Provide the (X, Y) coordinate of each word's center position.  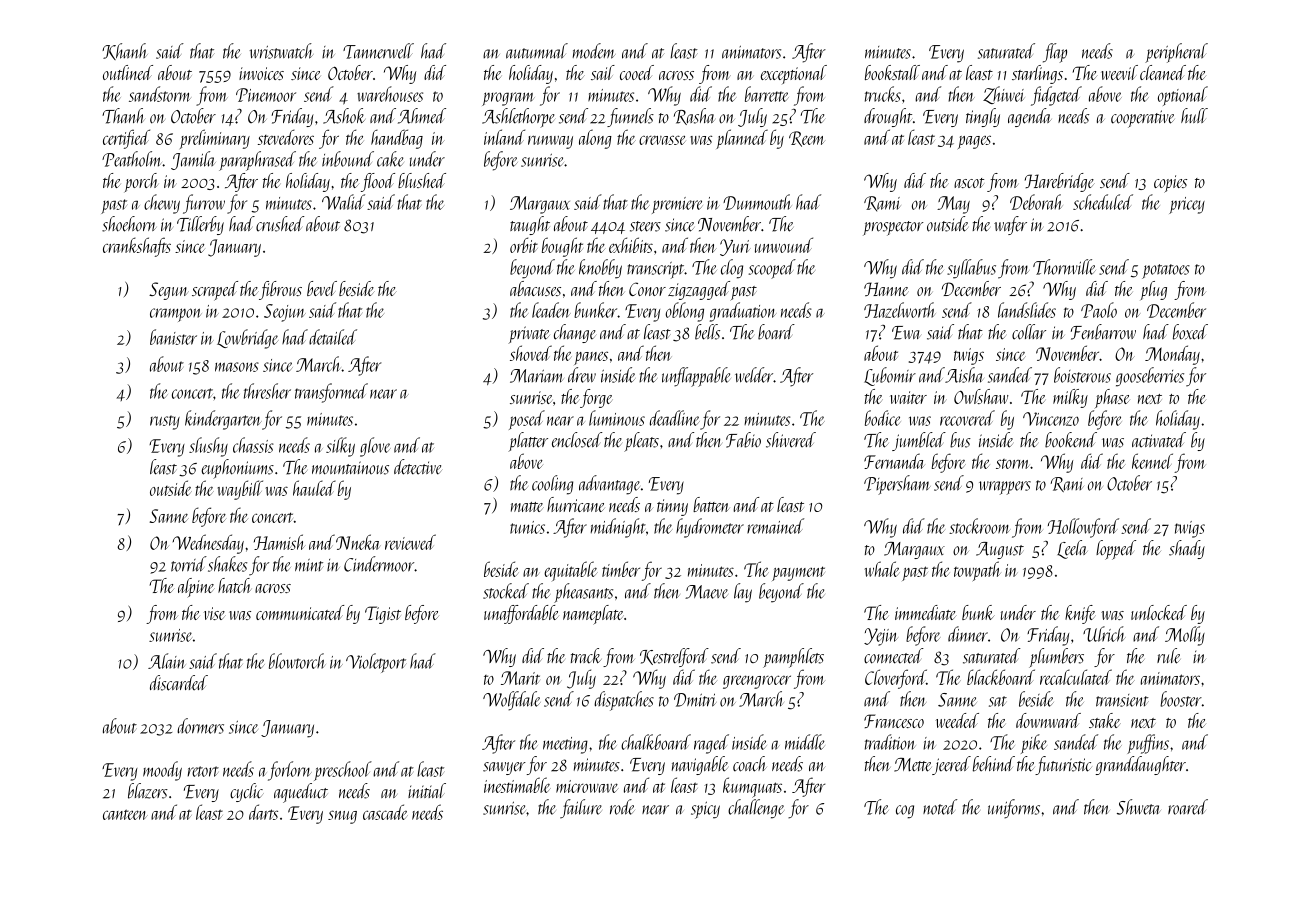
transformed (331, 393)
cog (905, 812)
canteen (125, 814)
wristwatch (281, 51)
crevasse (662, 140)
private (529, 335)
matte (527, 507)
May (953, 205)
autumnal (537, 51)
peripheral (1176, 53)
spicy (705, 810)
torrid (189, 564)
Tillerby (200, 225)
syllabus (971, 269)
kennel (1152, 461)
